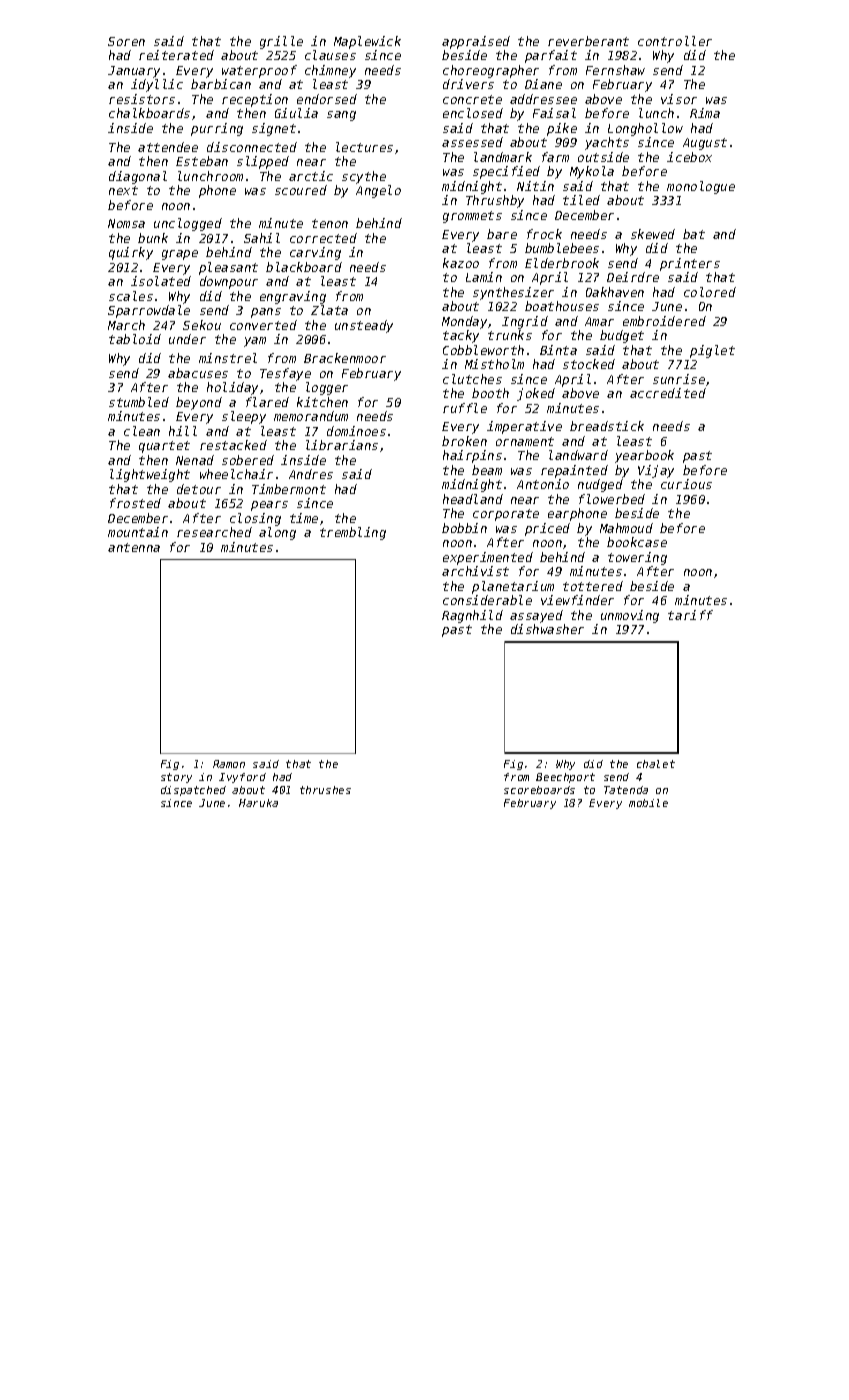 This screenshot has width=849, height=1400. Describe the element at coordinates (644, 456) in the screenshot. I see `yearbook` at that location.
